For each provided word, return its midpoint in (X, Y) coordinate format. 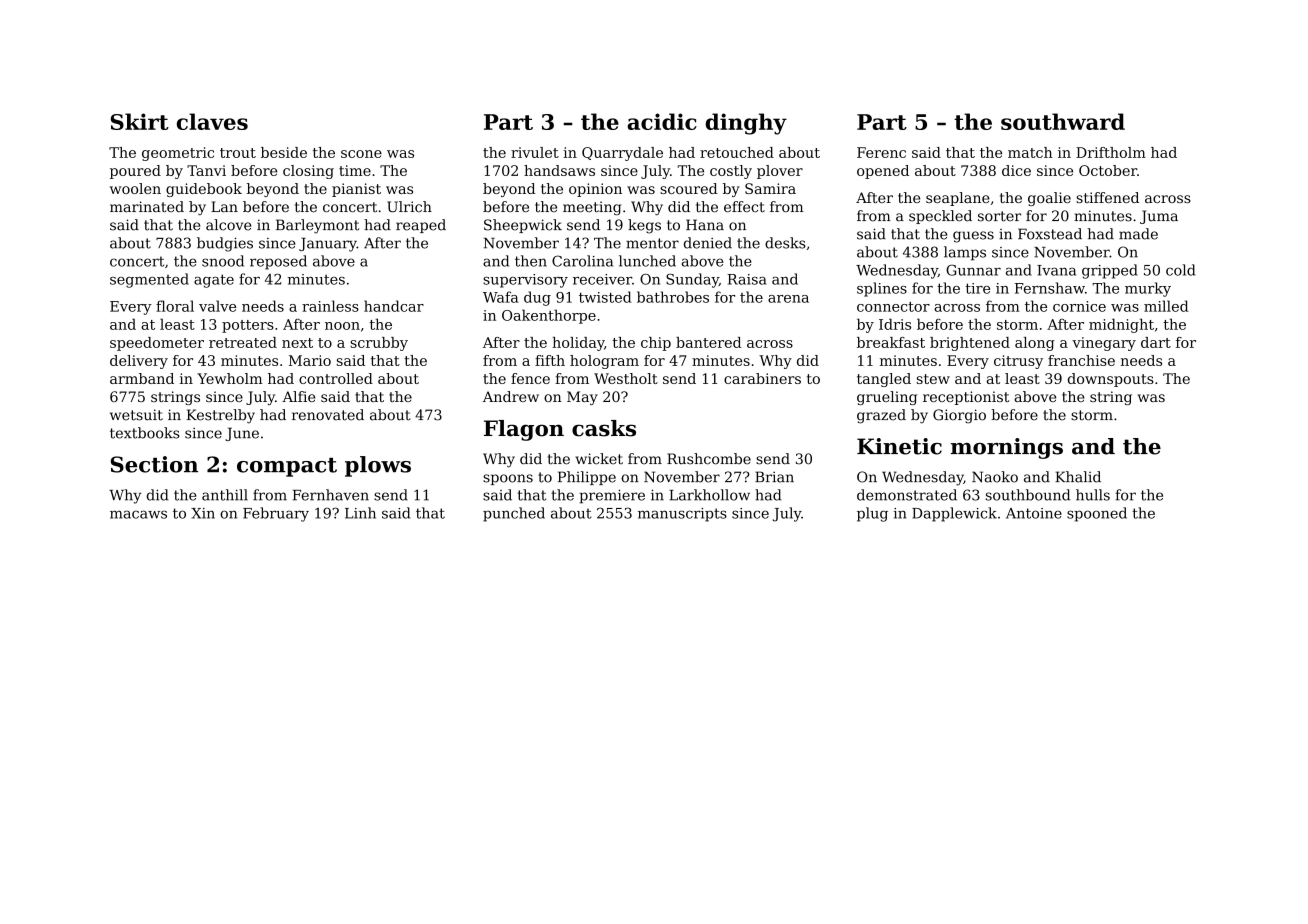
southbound (1028, 495)
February (276, 514)
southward (1063, 121)
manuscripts (682, 515)
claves (212, 121)
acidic (662, 121)
